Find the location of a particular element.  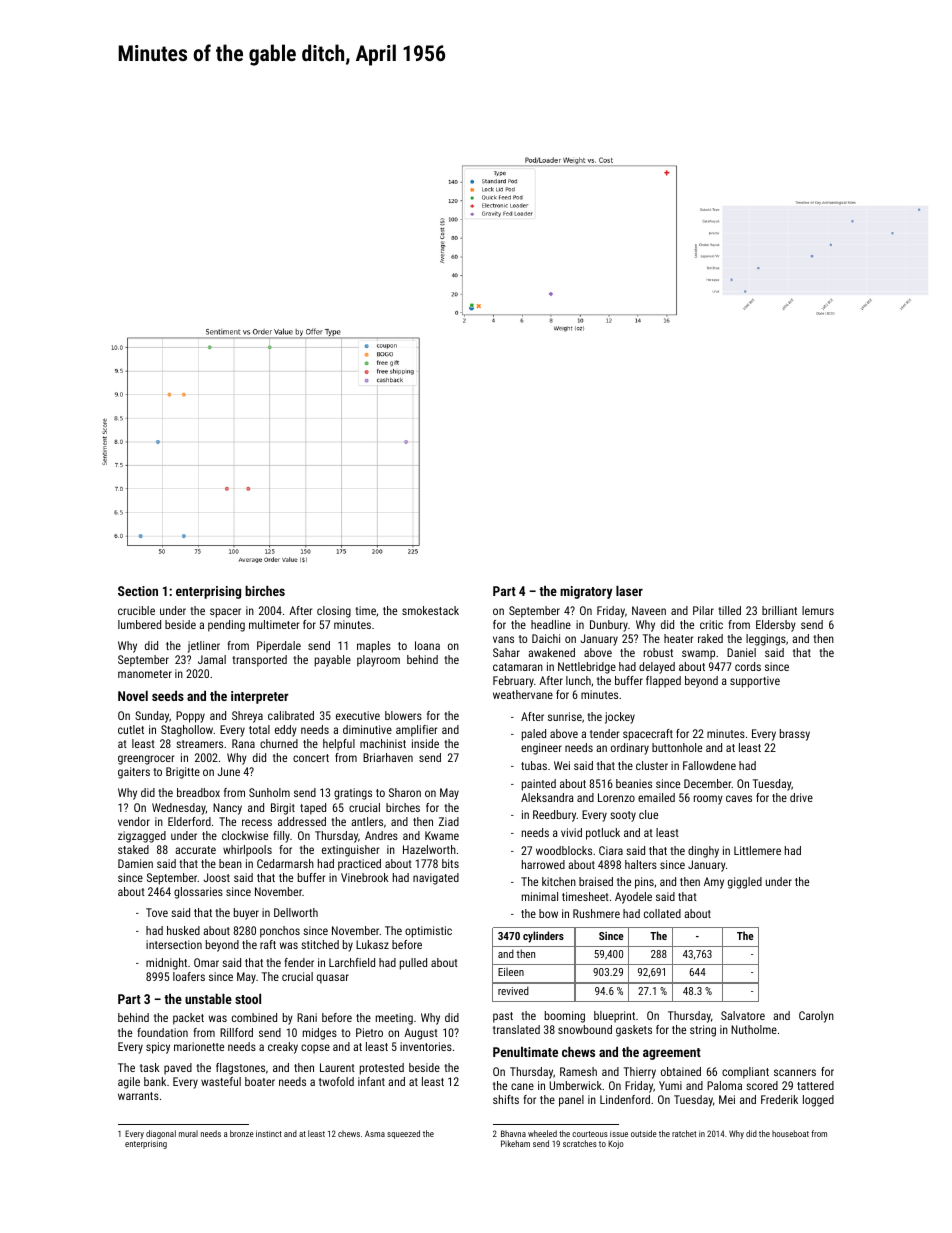

crucible is located at coordinates (136, 610).
